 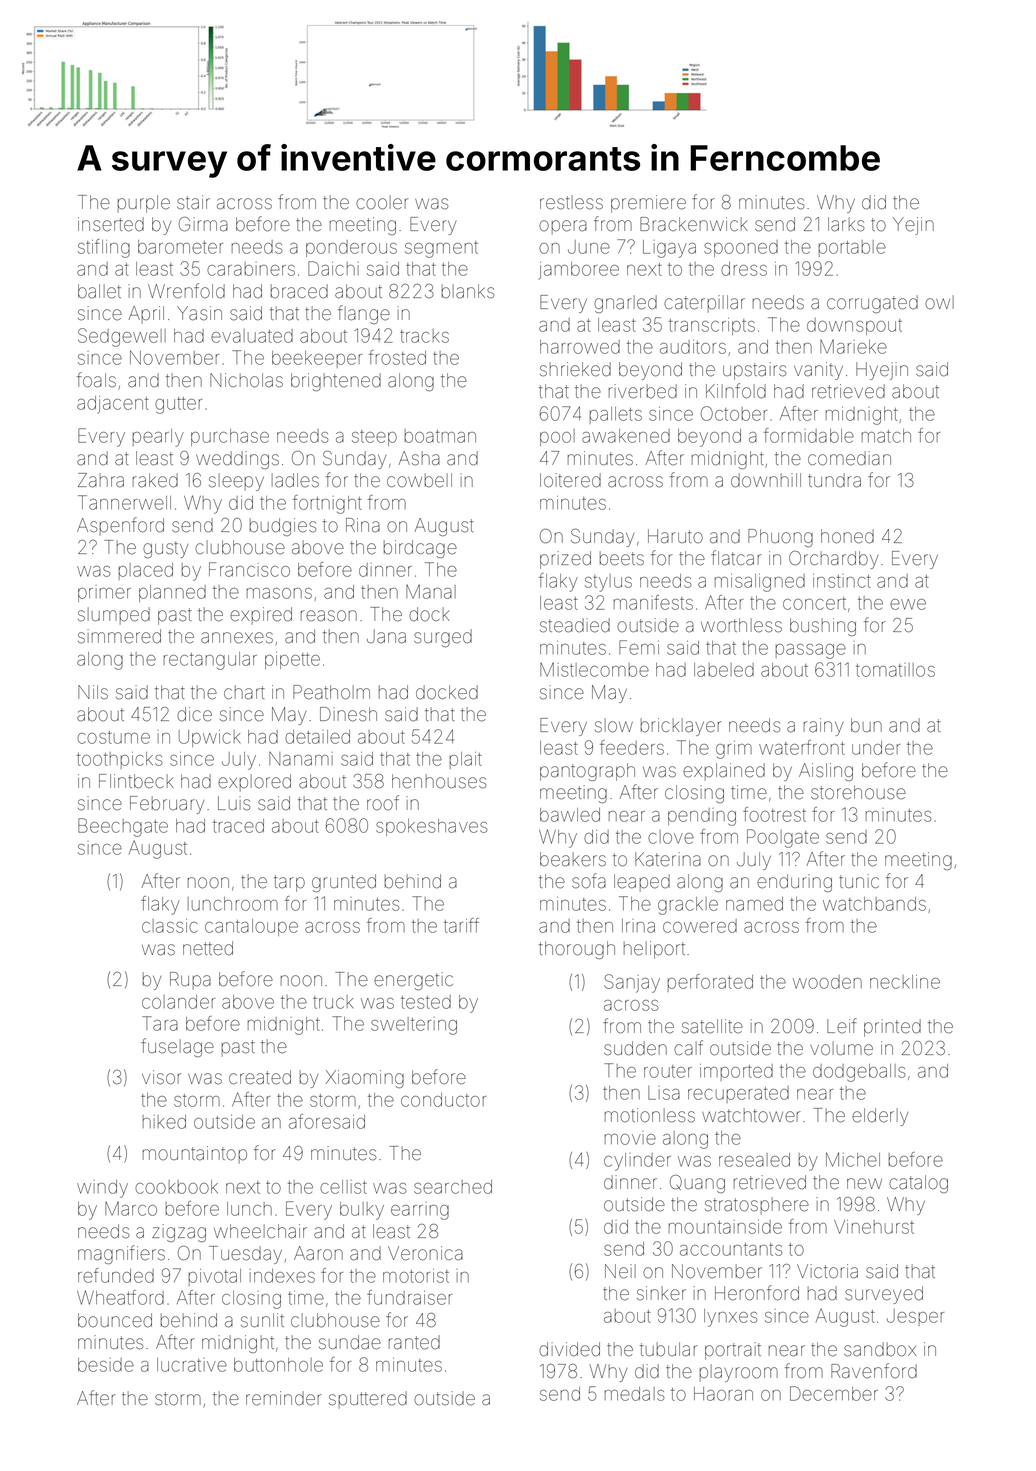 What do you see at coordinates (397, 357) in the page?
I see `frosted` at bounding box center [397, 357].
